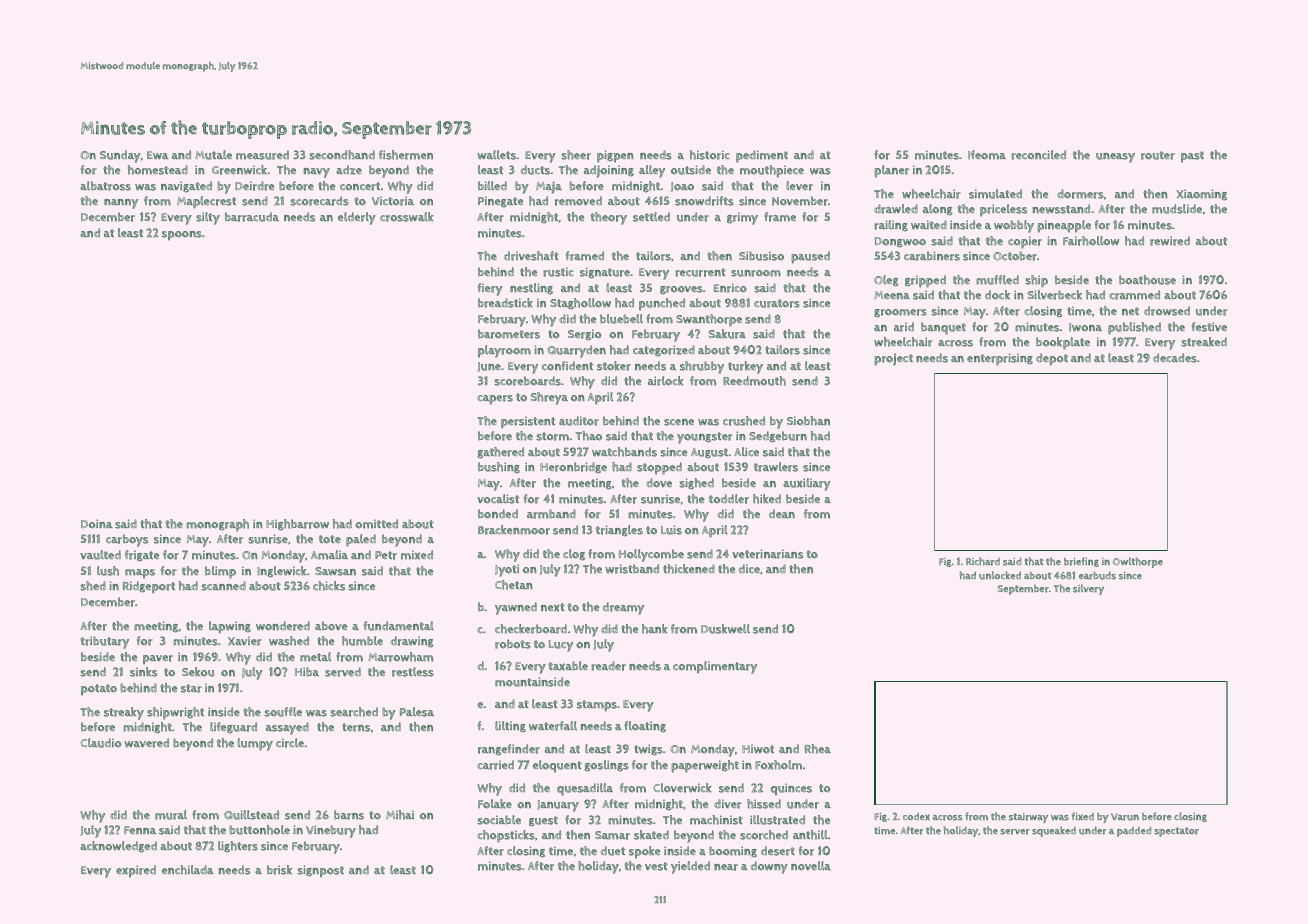 Image resolution: width=1308 pixels, height=924 pixels. I want to click on uneasy, so click(1115, 158).
